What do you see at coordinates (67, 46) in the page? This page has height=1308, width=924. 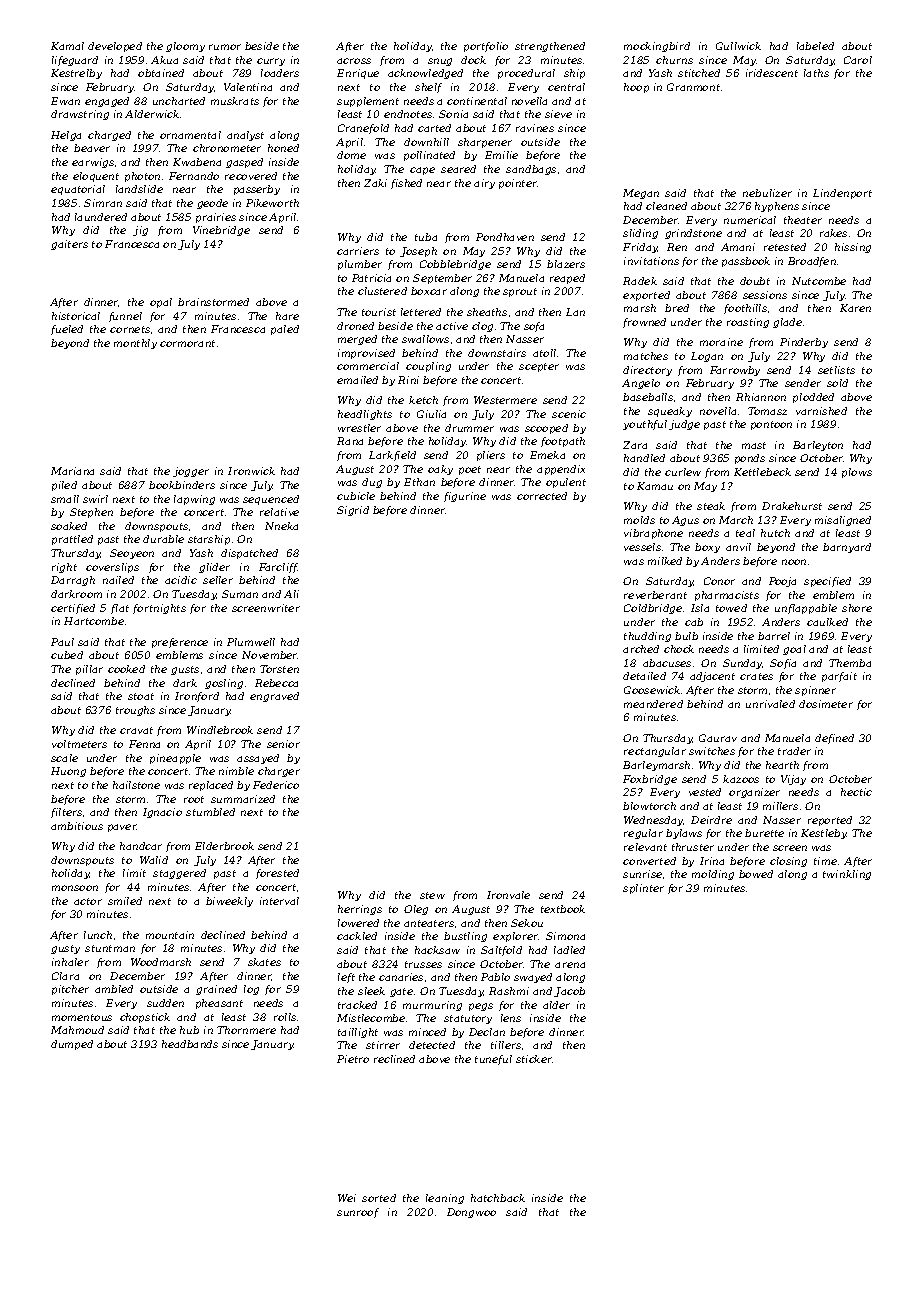 I see `Kamal` at bounding box center [67, 46].
